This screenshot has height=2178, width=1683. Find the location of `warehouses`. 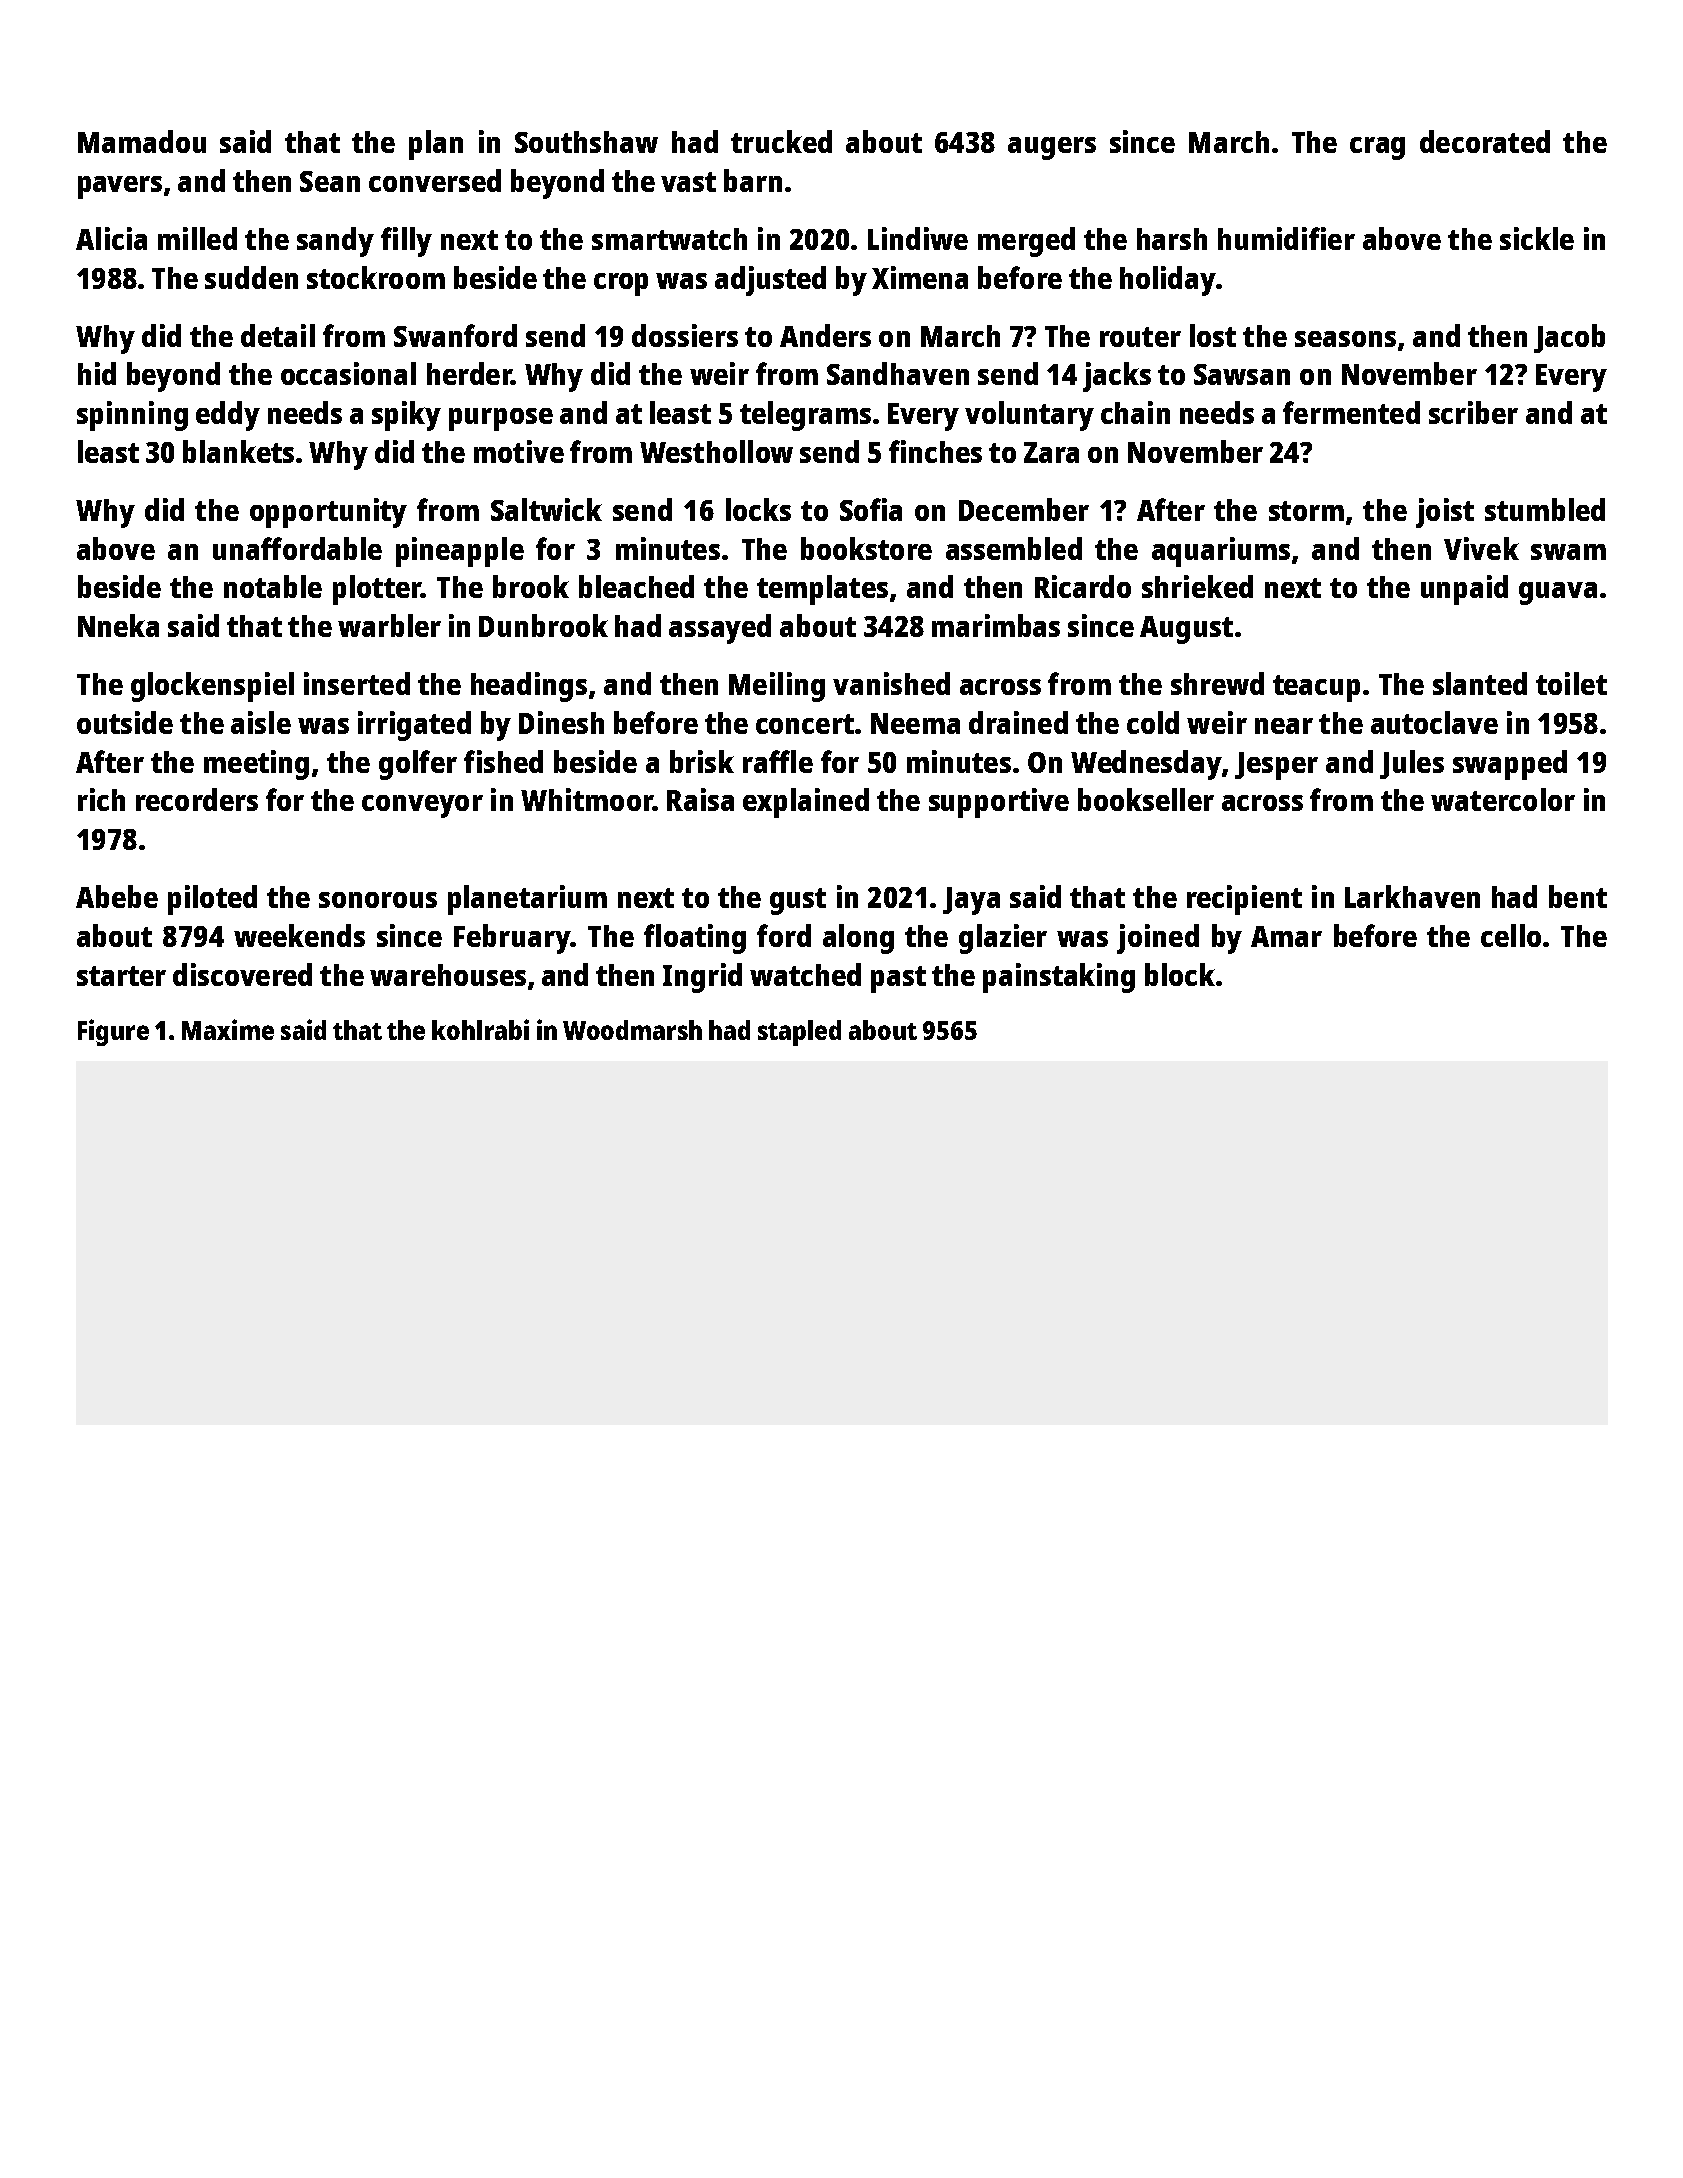

warehouses is located at coordinates (448, 975).
